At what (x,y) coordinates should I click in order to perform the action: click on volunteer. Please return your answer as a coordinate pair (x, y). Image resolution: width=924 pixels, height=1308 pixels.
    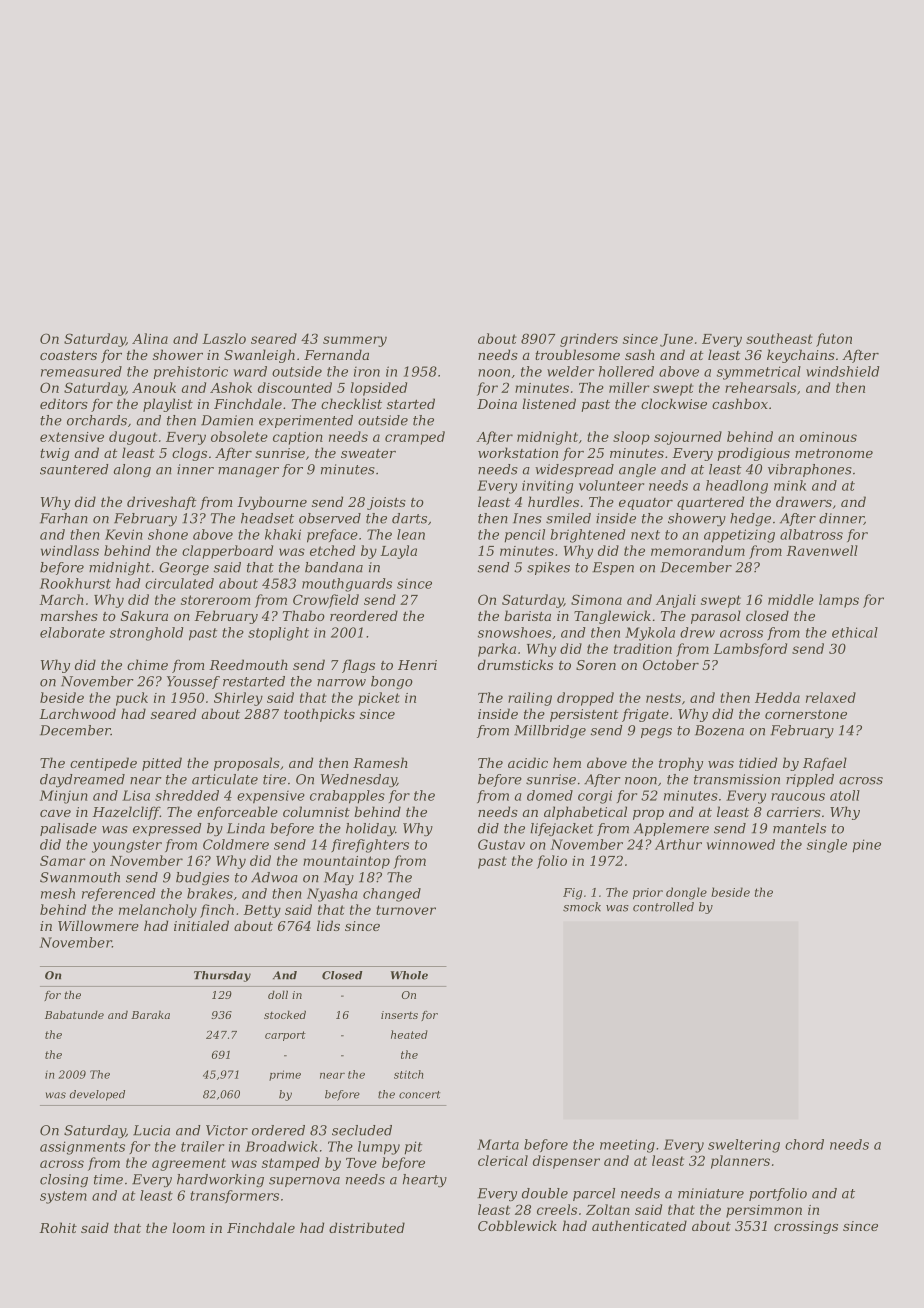
    Looking at the image, I should click on (611, 485).
